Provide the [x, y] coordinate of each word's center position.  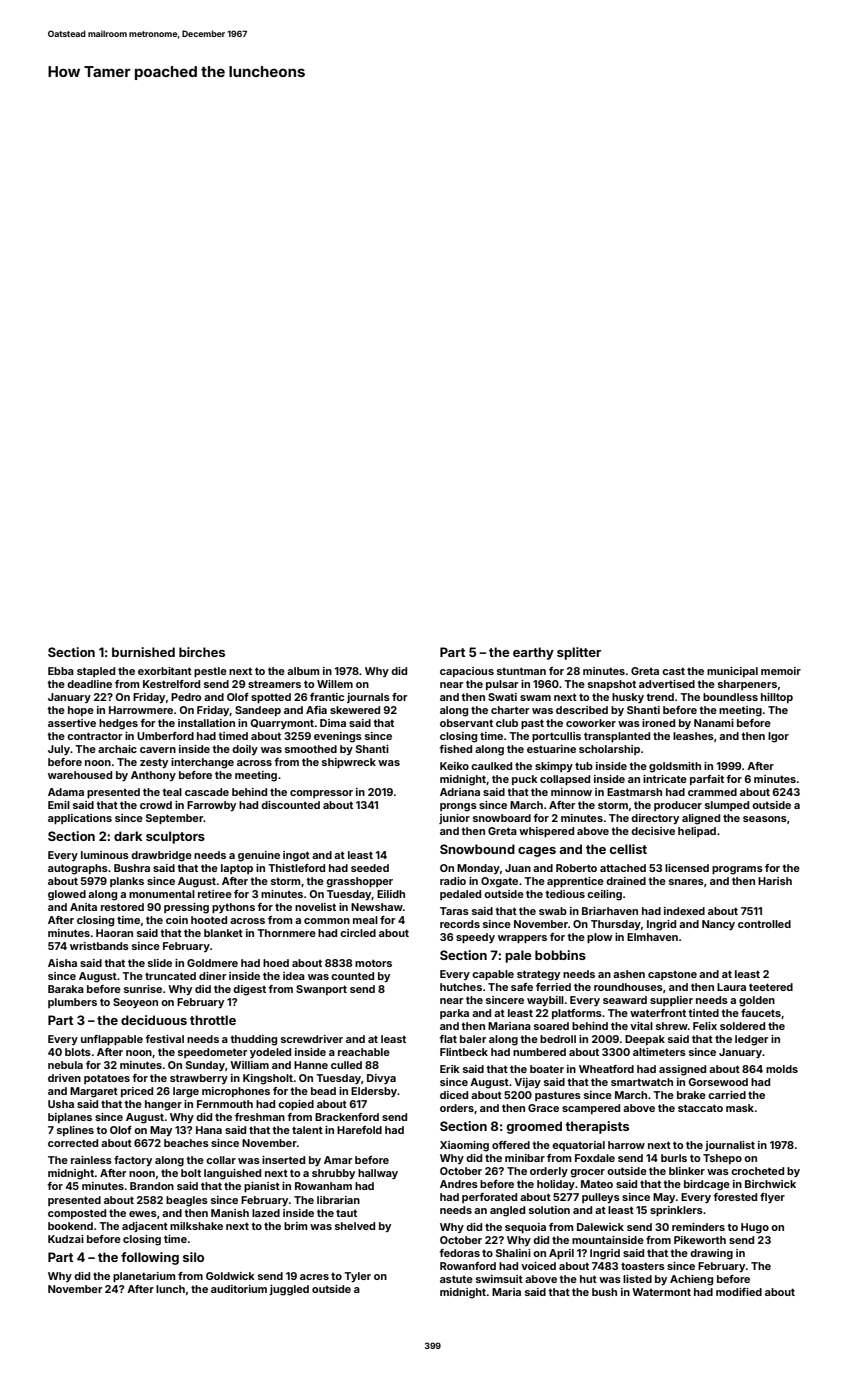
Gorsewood [718, 1082]
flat [448, 1039]
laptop [237, 869]
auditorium [239, 1289]
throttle [213, 1020]
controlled [764, 924]
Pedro [186, 697]
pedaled [460, 895]
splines [75, 1131]
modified [739, 1292]
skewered [355, 710]
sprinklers [676, 1211]
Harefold [359, 1130]
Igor [778, 737]
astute [456, 1279]
